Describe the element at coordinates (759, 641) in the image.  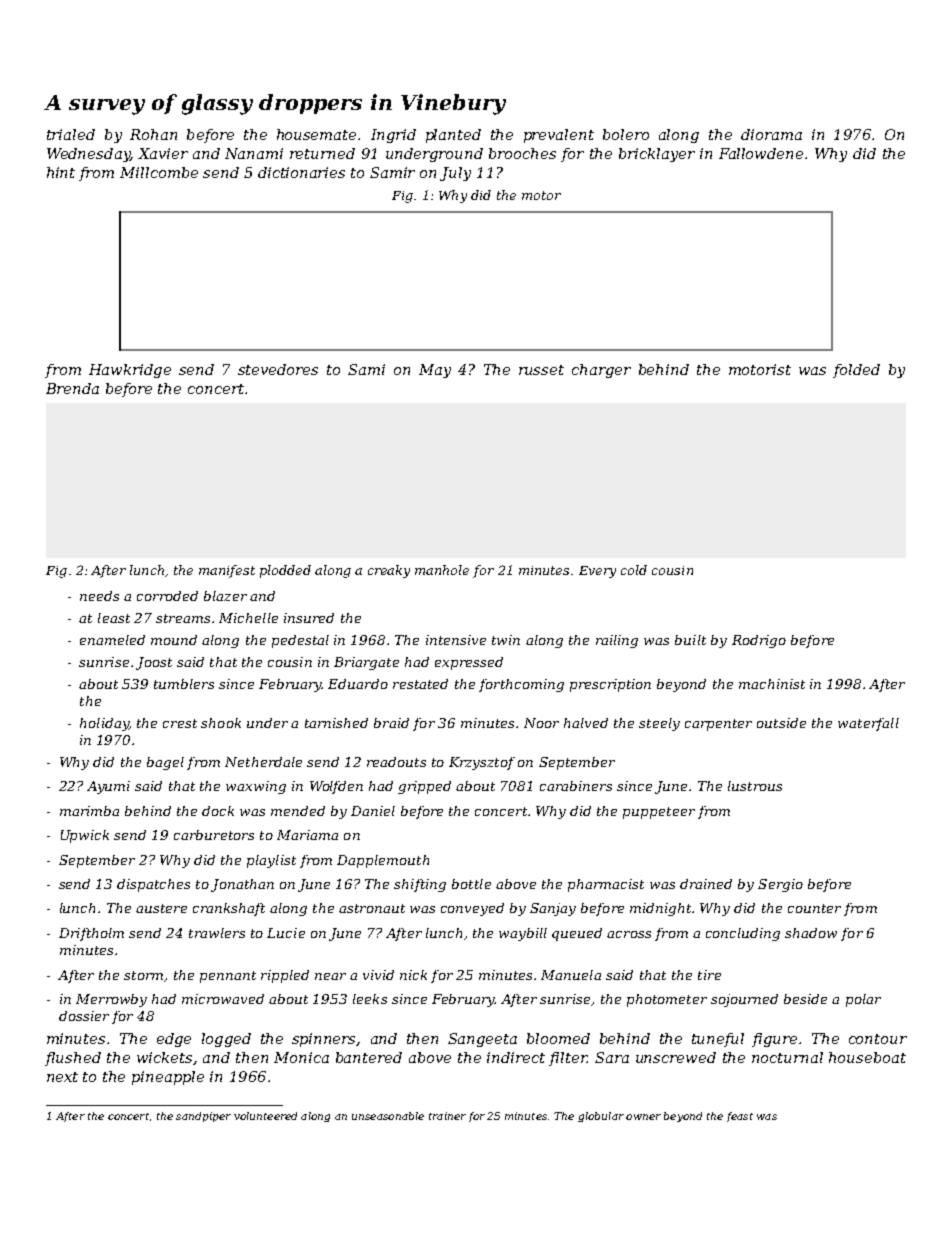
I see `Rodrigo` at that location.
